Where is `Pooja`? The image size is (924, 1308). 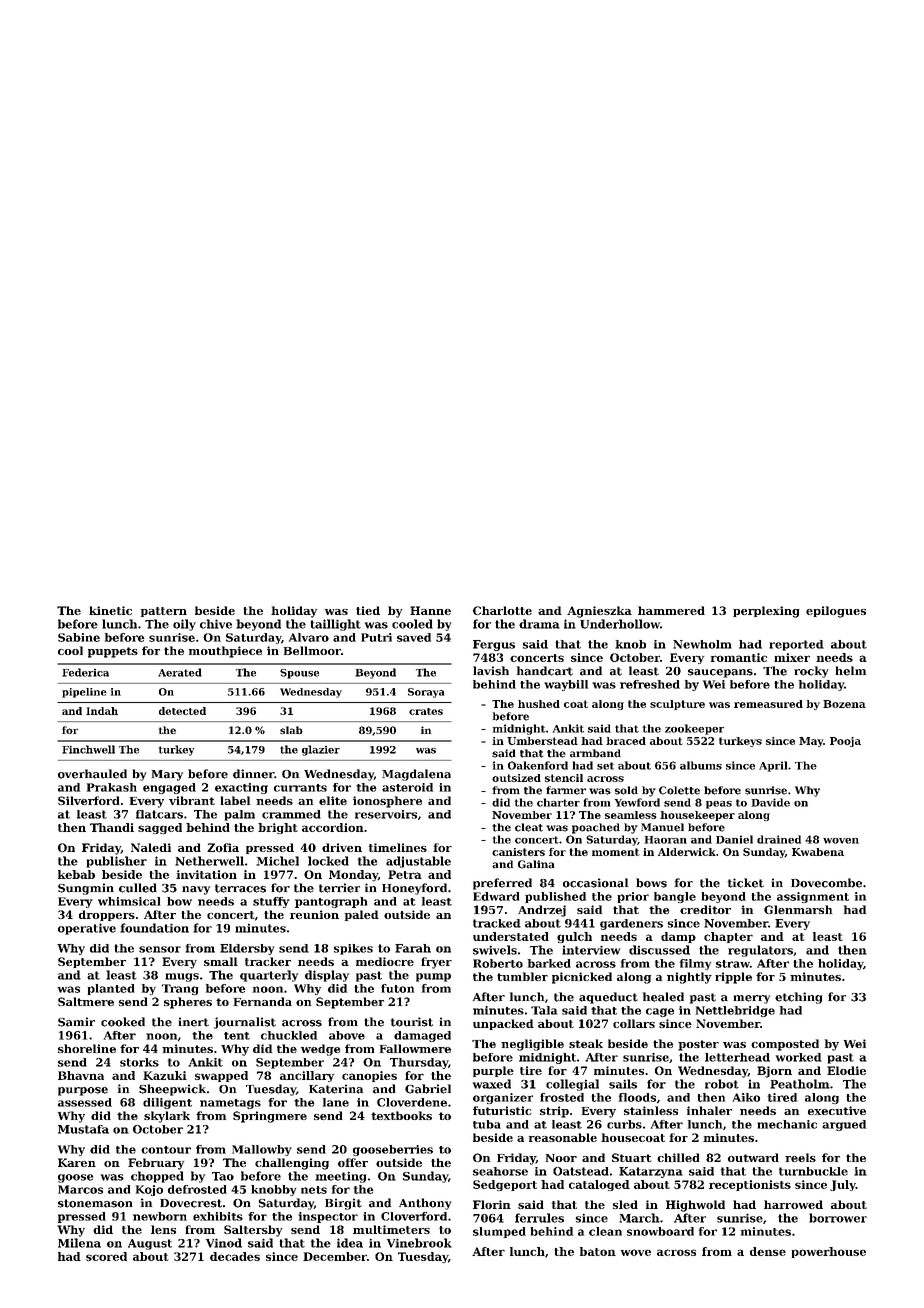 Pooja is located at coordinates (845, 742).
